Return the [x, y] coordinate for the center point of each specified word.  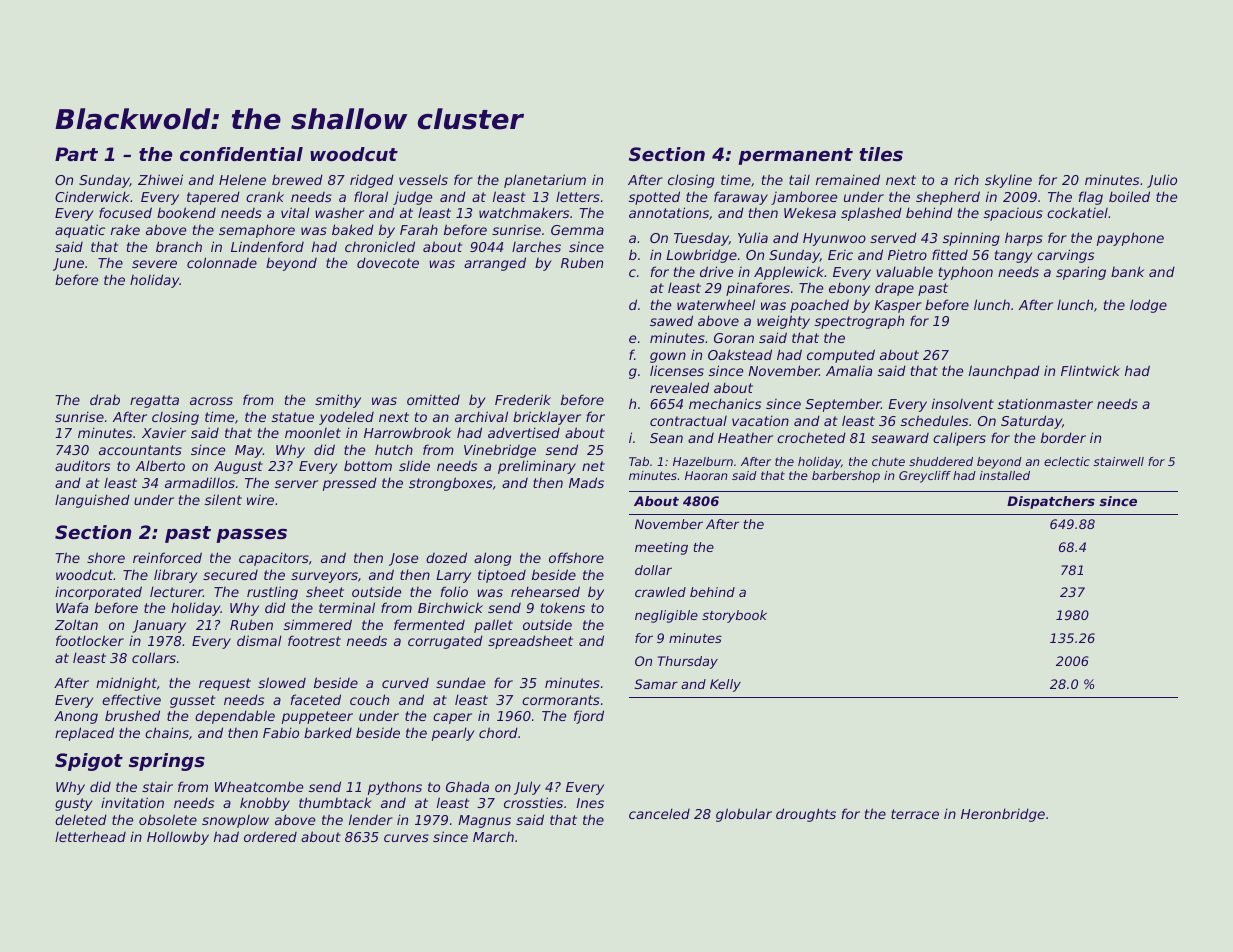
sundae [460, 682]
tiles [881, 154]
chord [498, 732]
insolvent [963, 403]
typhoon [966, 273]
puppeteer [317, 717]
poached [819, 306]
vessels [423, 179]
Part [76, 154]
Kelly [725, 685]
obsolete [168, 819]
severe [154, 264]
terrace [915, 814]
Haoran [706, 475]
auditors [82, 465]
